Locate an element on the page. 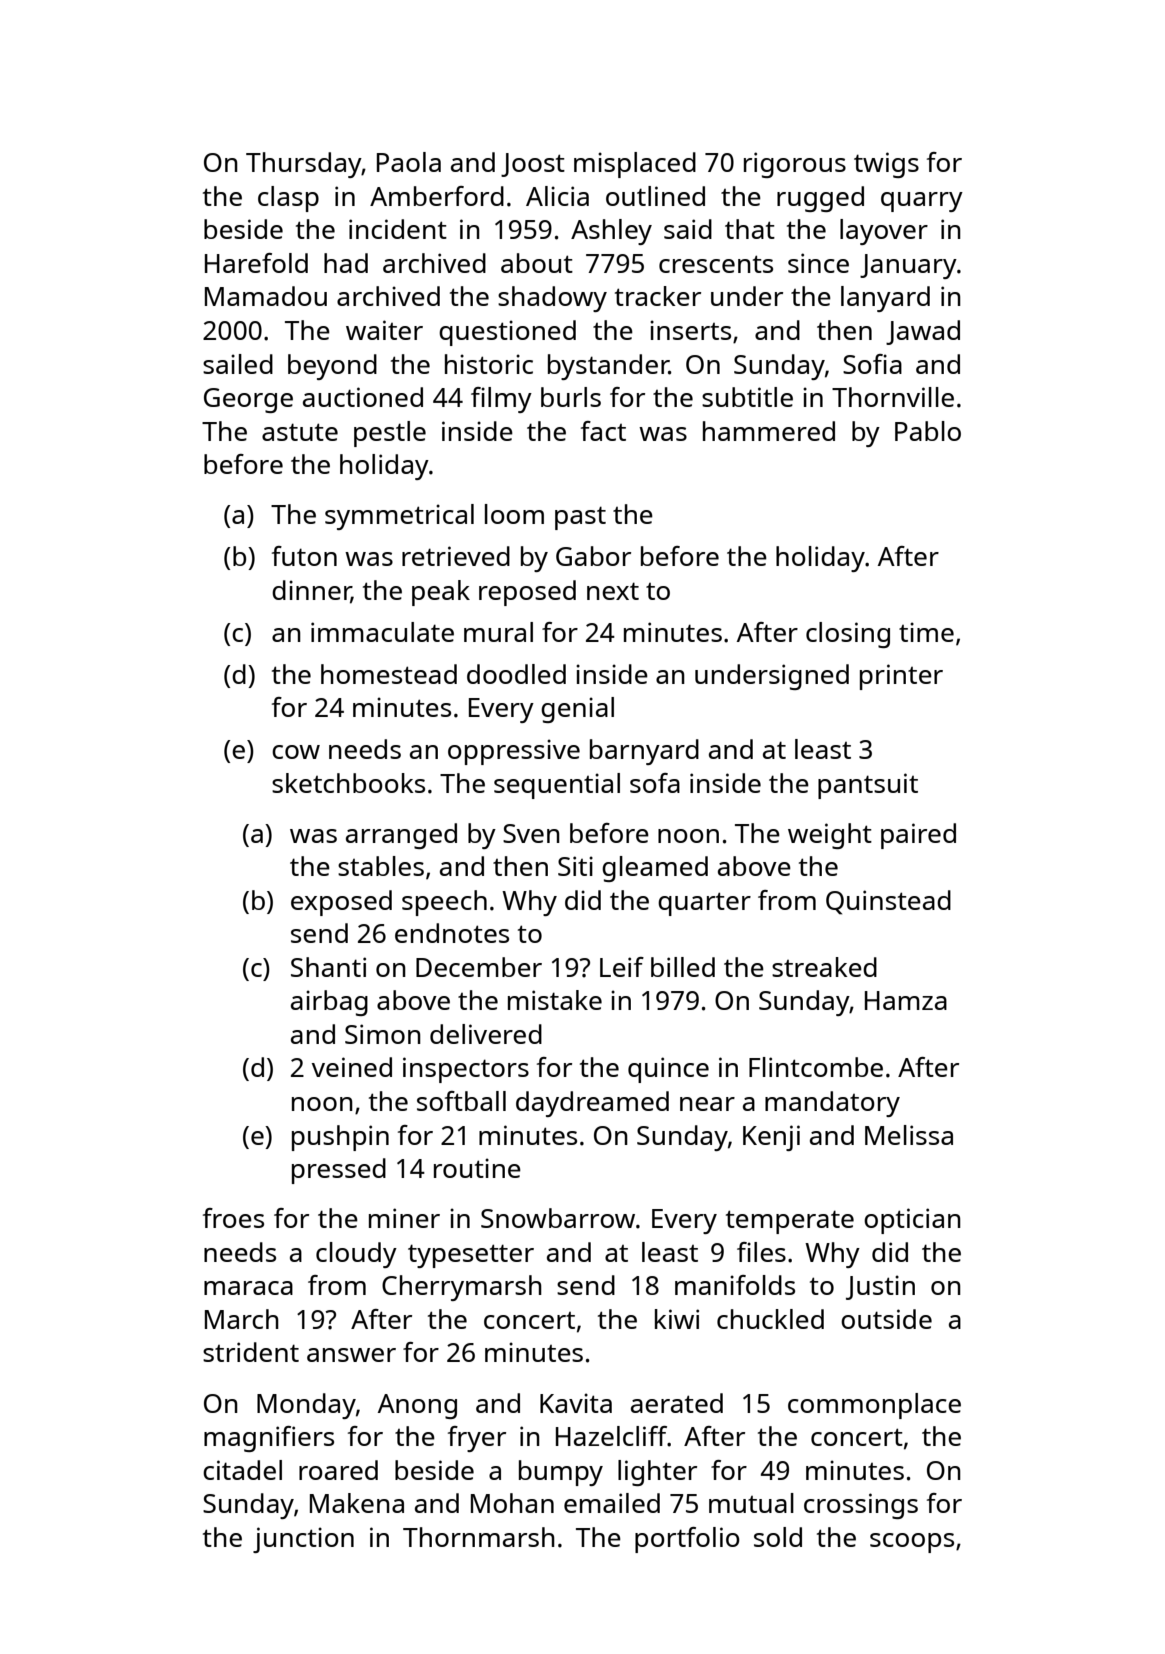 Image resolution: width=1165 pixels, height=1654 pixels. files is located at coordinates (761, 1252).
